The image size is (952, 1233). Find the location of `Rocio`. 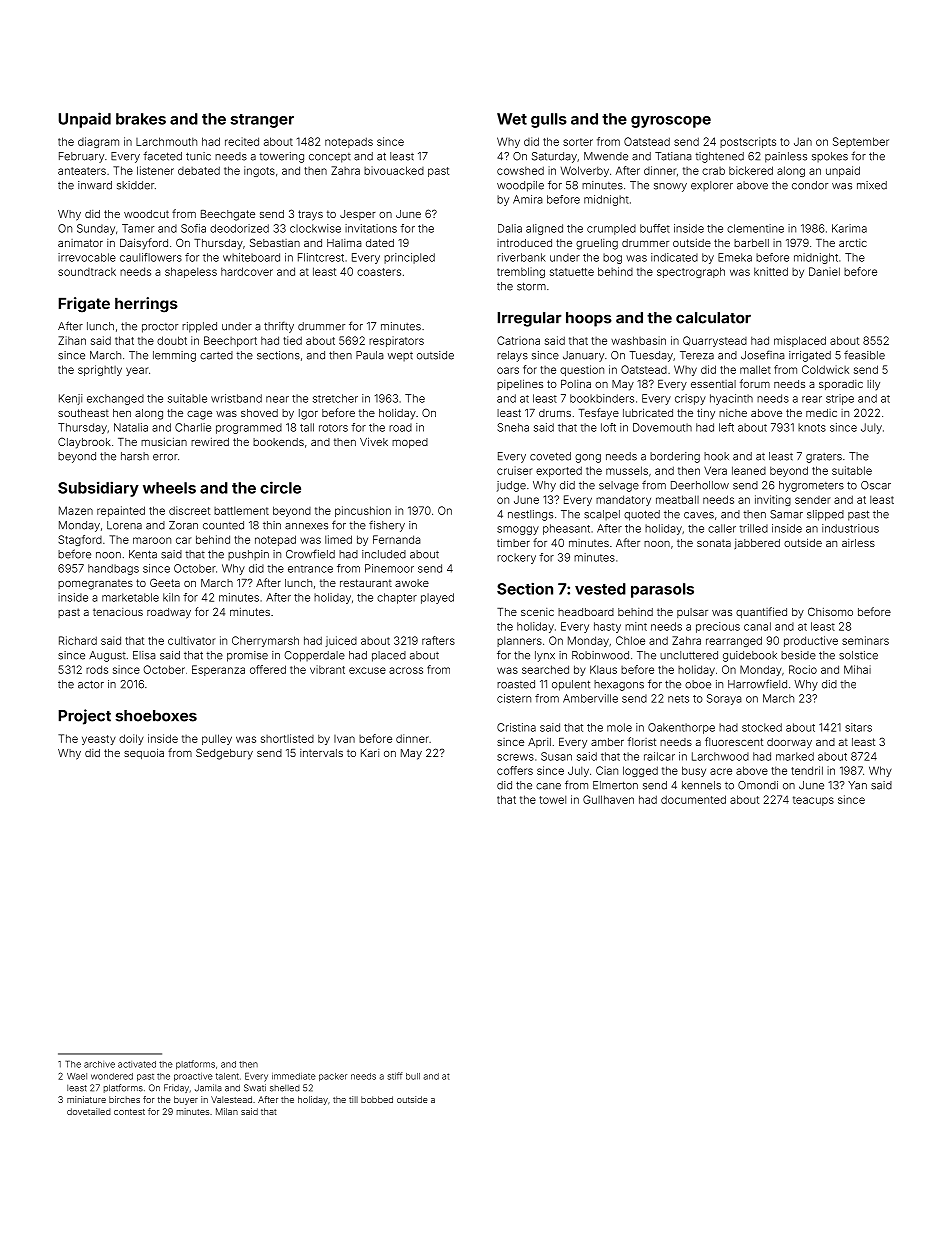

Rocio is located at coordinates (803, 669).
